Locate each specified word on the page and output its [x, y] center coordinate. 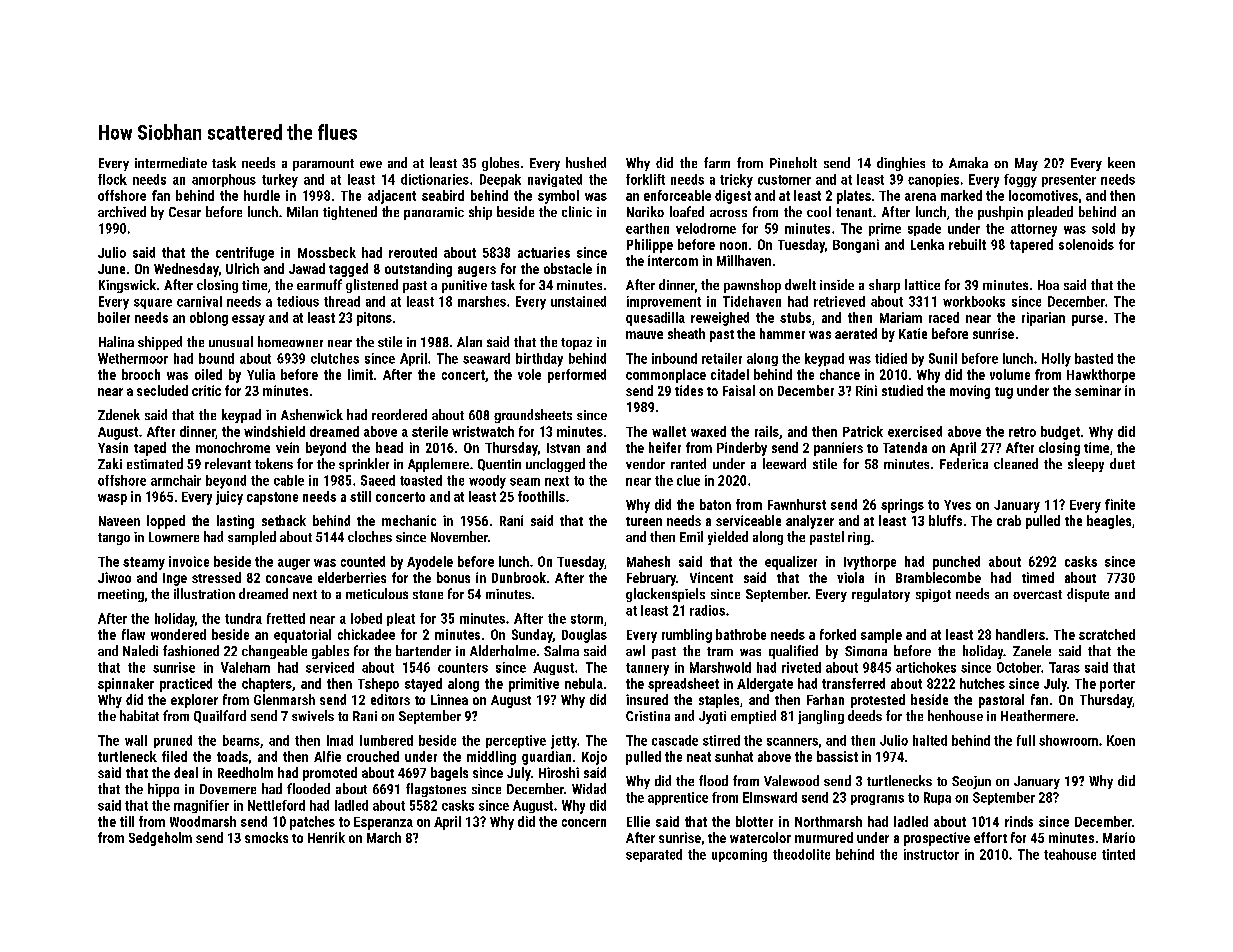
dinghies [901, 164]
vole [529, 374]
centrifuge [245, 254]
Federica [964, 463]
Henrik [326, 837]
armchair [176, 480]
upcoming [739, 855]
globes [500, 164]
